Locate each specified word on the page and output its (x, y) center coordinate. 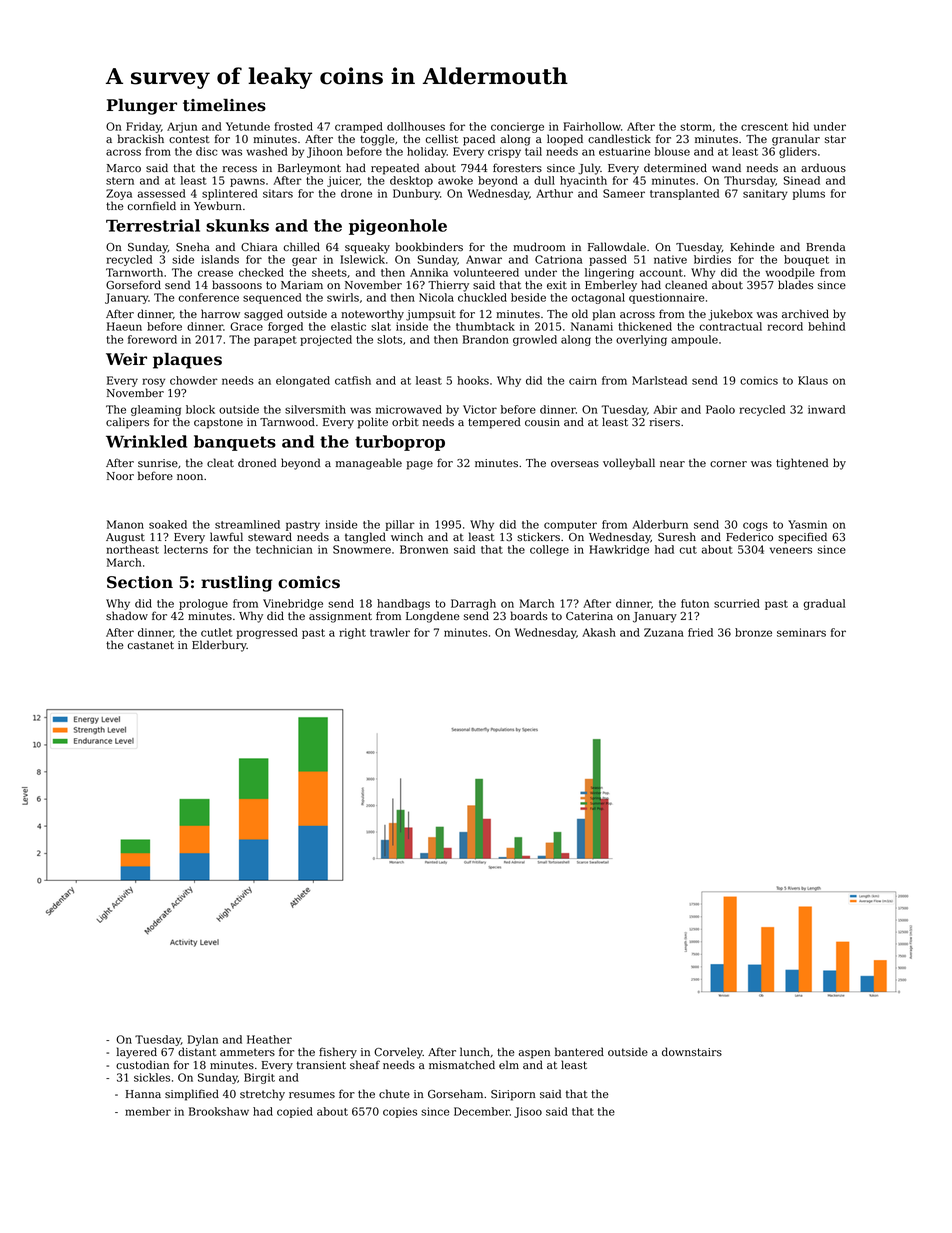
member (148, 1111)
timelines (224, 105)
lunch (475, 1051)
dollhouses (416, 126)
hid (800, 126)
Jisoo (528, 1112)
